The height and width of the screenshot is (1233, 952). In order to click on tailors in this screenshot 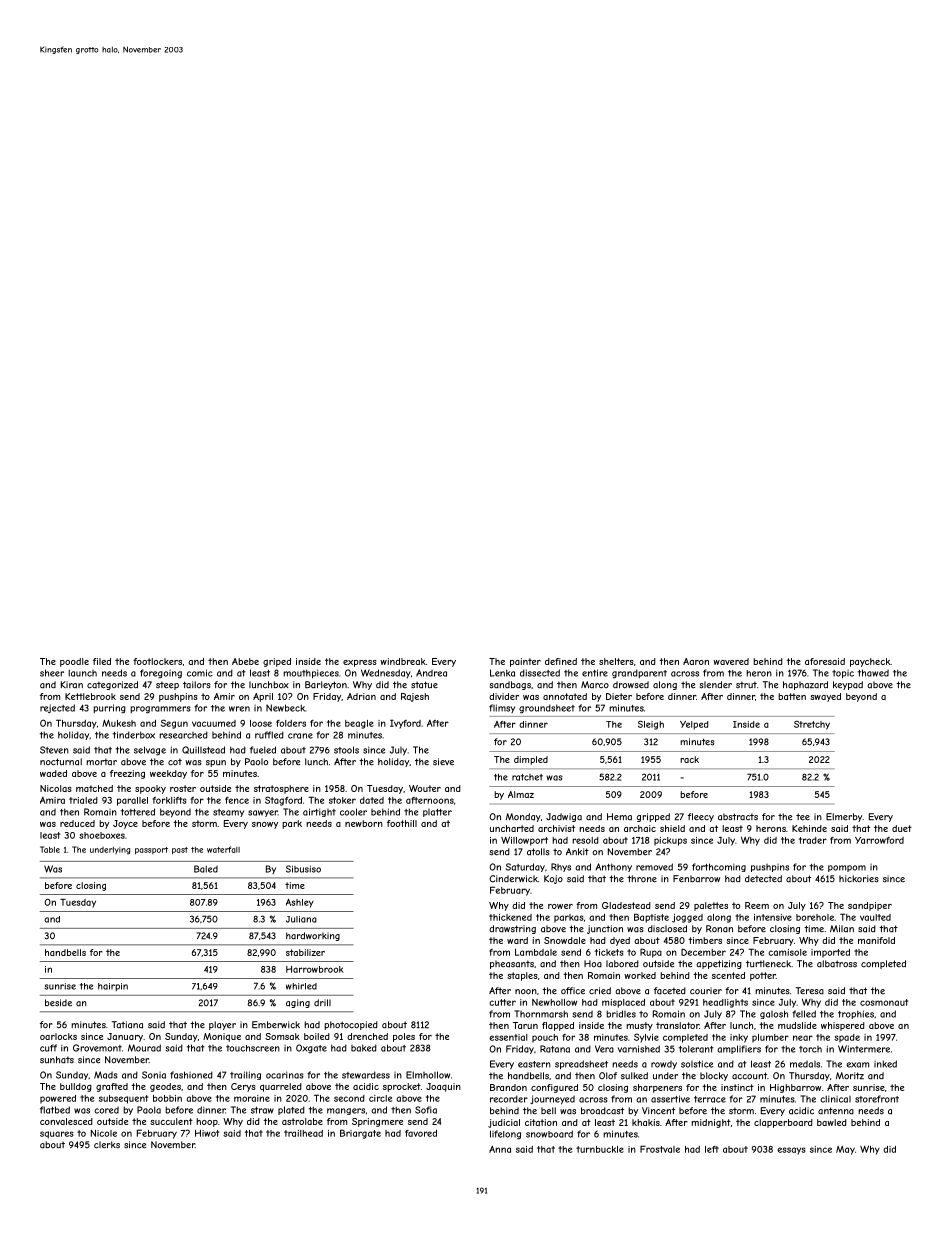, I will do `click(197, 685)`.
